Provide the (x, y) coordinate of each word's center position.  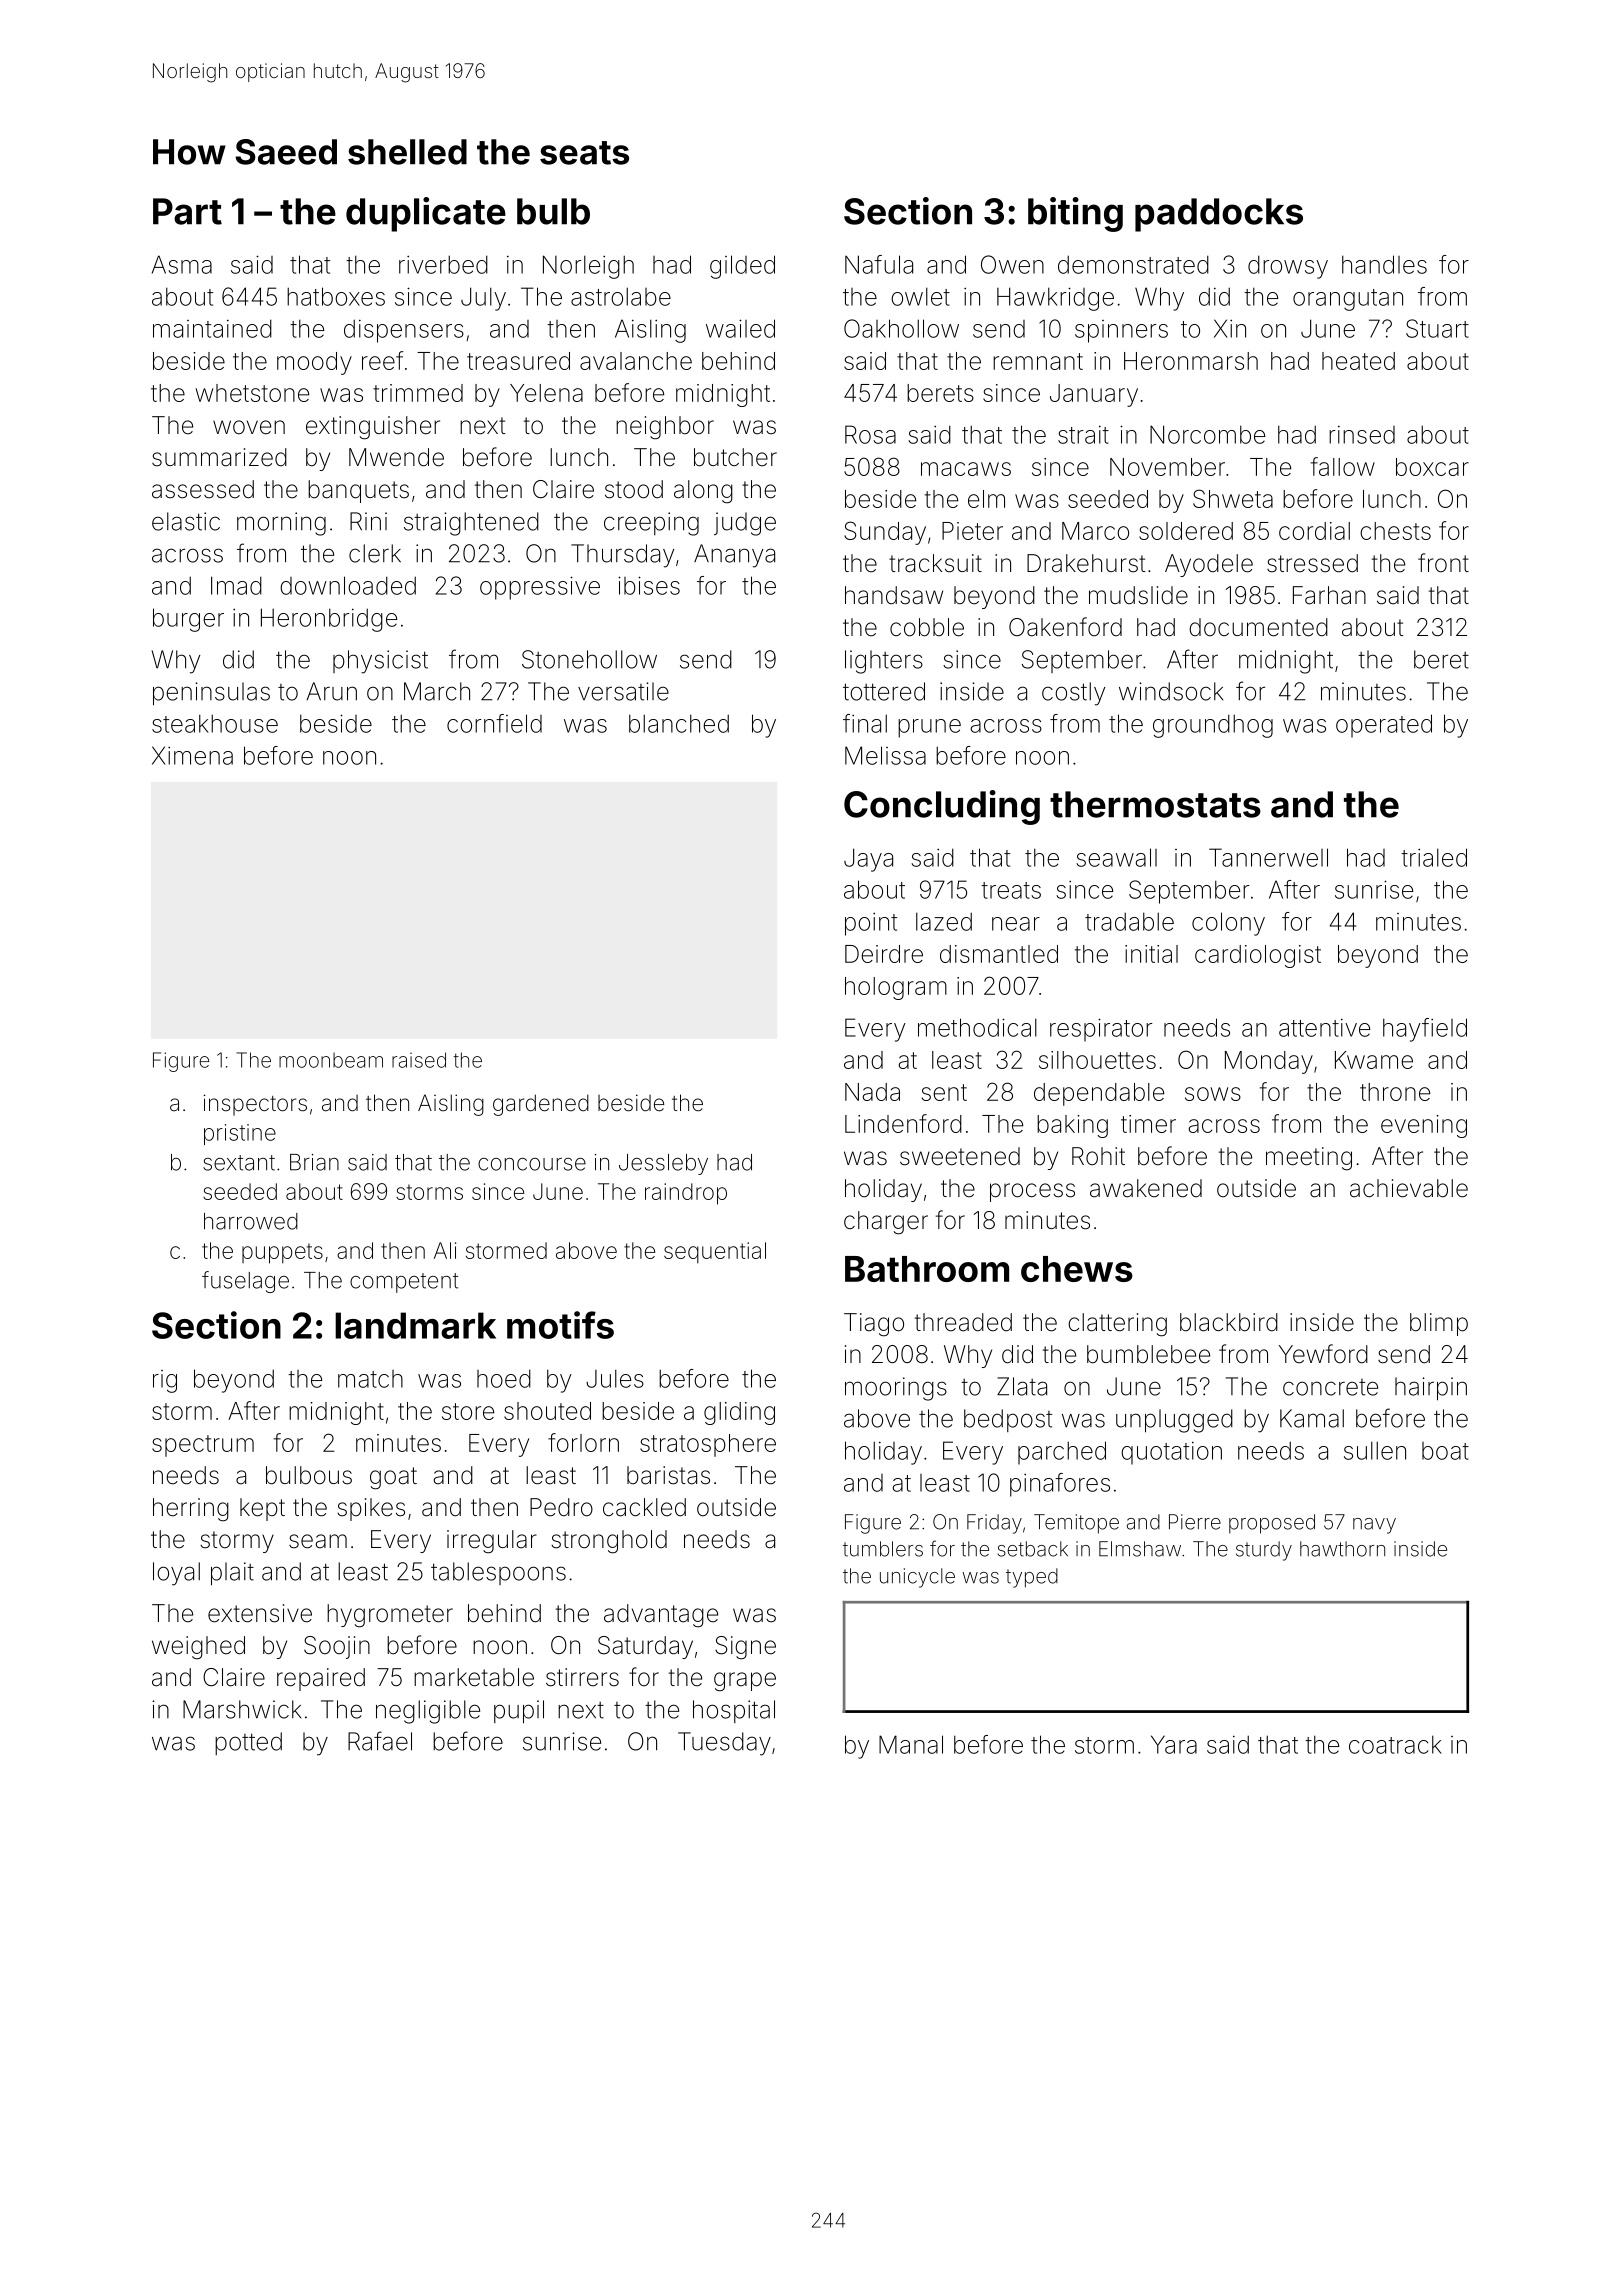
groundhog (1213, 726)
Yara (1174, 1744)
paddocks (1219, 215)
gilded (742, 267)
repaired (321, 1679)
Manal (911, 1744)
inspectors (255, 1105)
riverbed (443, 264)
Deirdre (884, 954)
